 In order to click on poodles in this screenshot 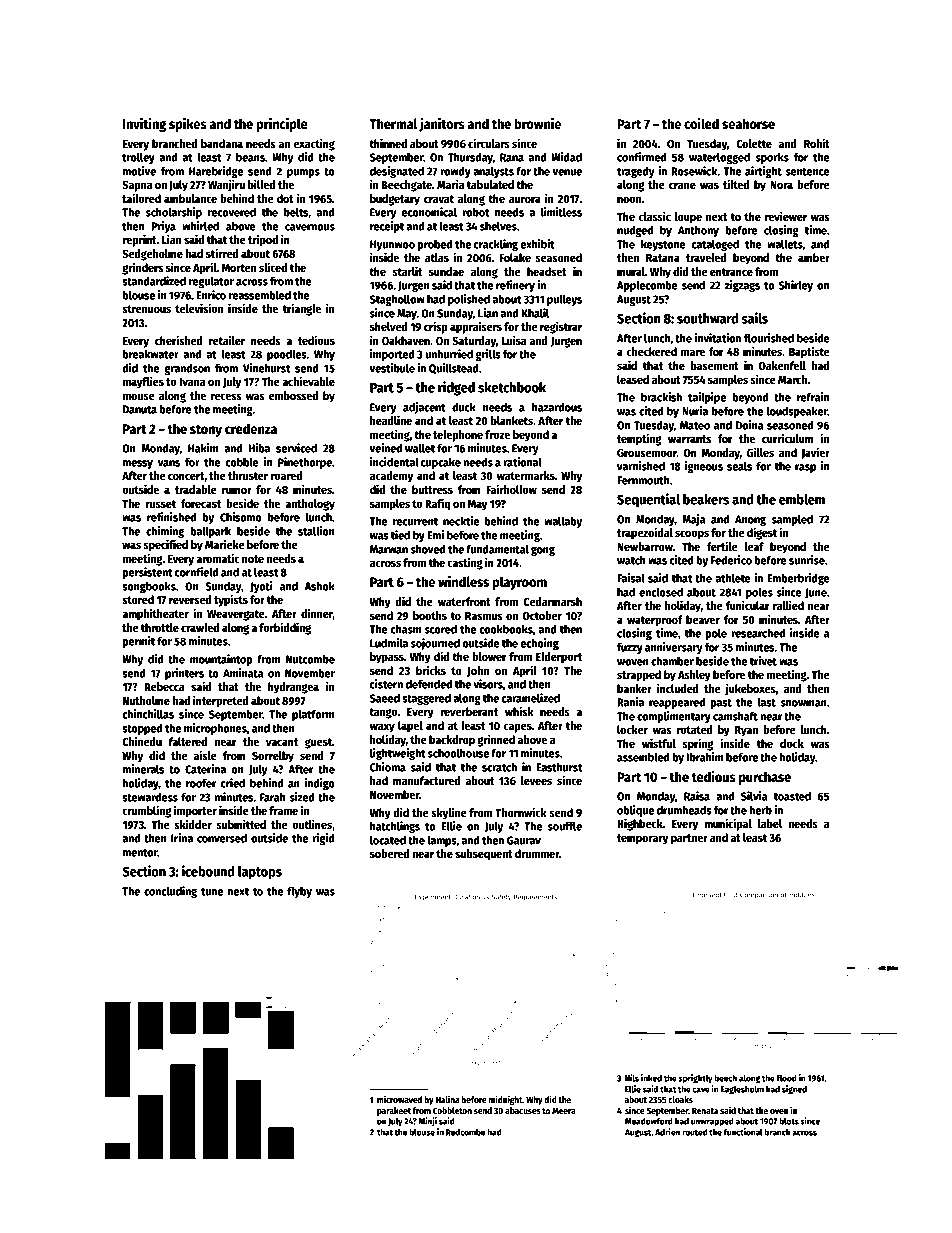, I will do `click(287, 355)`.
